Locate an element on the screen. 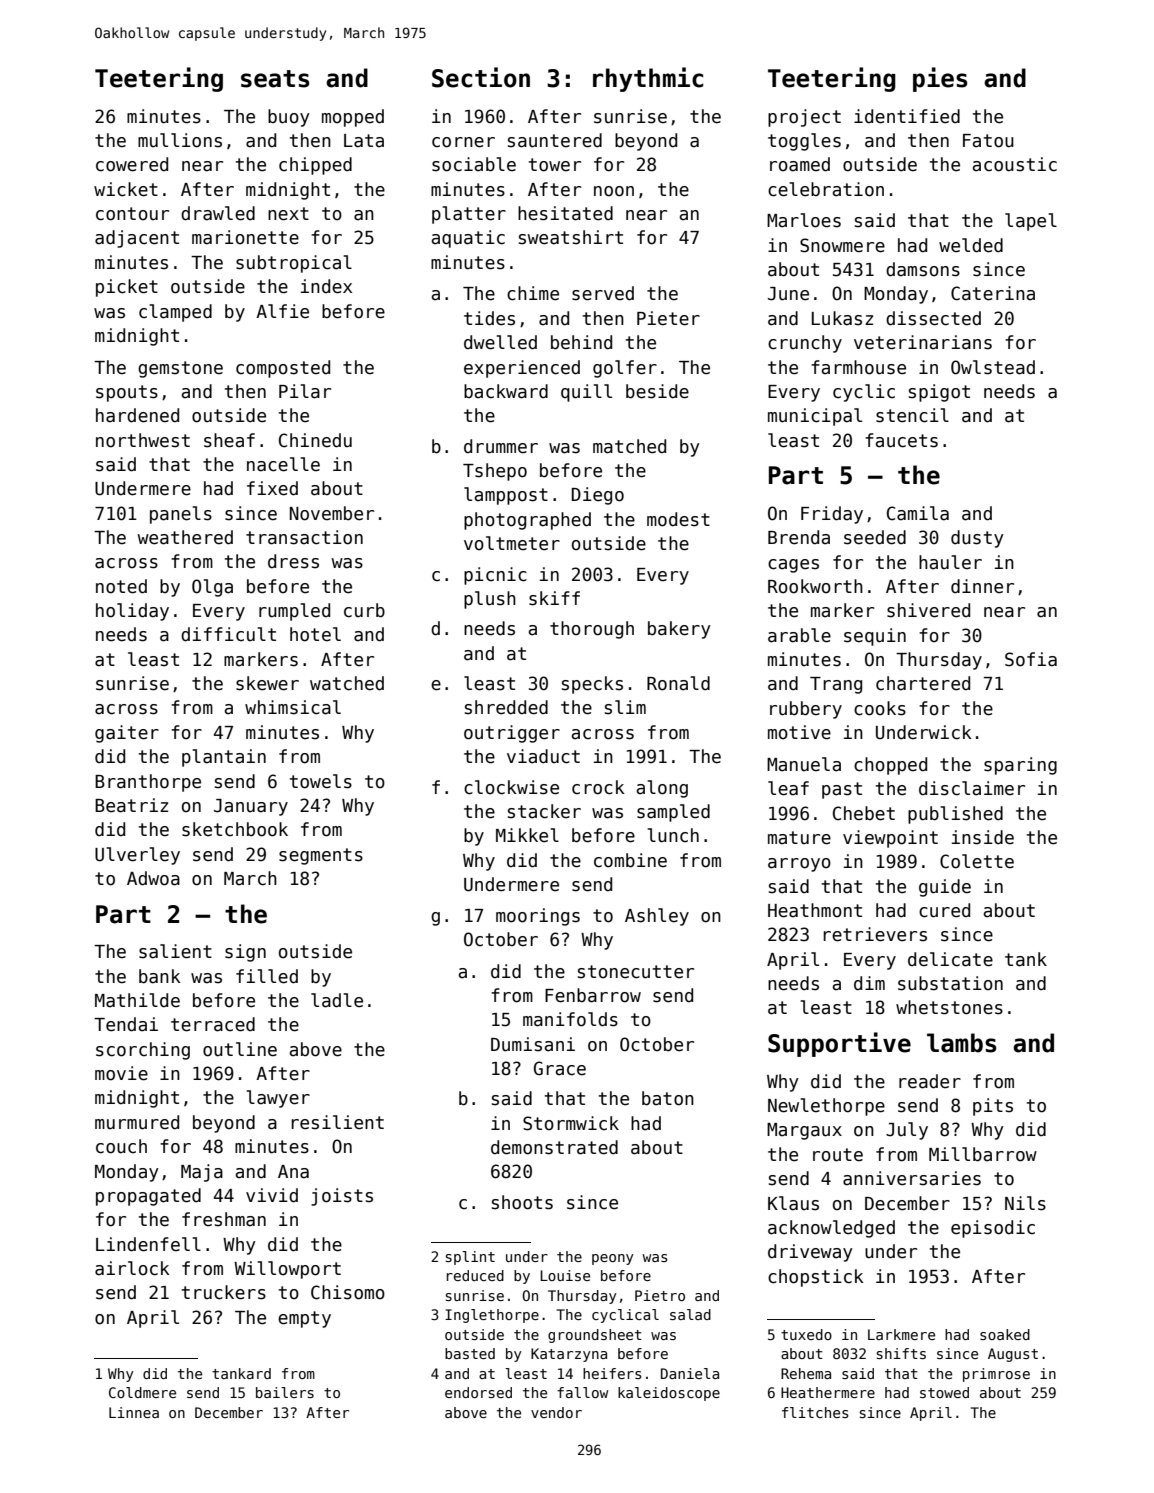 This screenshot has height=1493, width=1154. Owlstead is located at coordinates (993, 367).
